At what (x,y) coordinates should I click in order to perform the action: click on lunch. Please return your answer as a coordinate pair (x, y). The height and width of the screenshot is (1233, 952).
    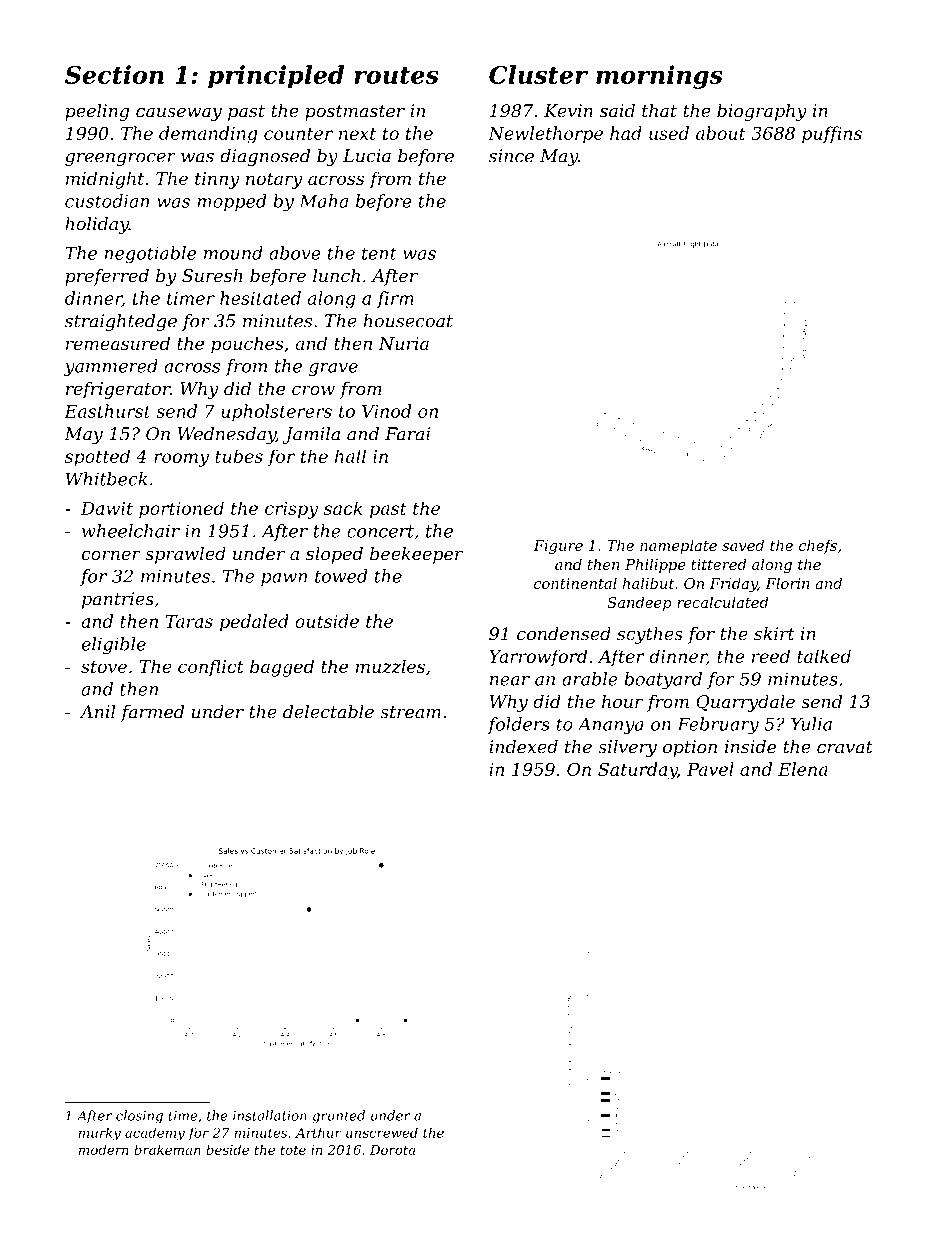
    Looking at the image, I should click on (336, 275).
